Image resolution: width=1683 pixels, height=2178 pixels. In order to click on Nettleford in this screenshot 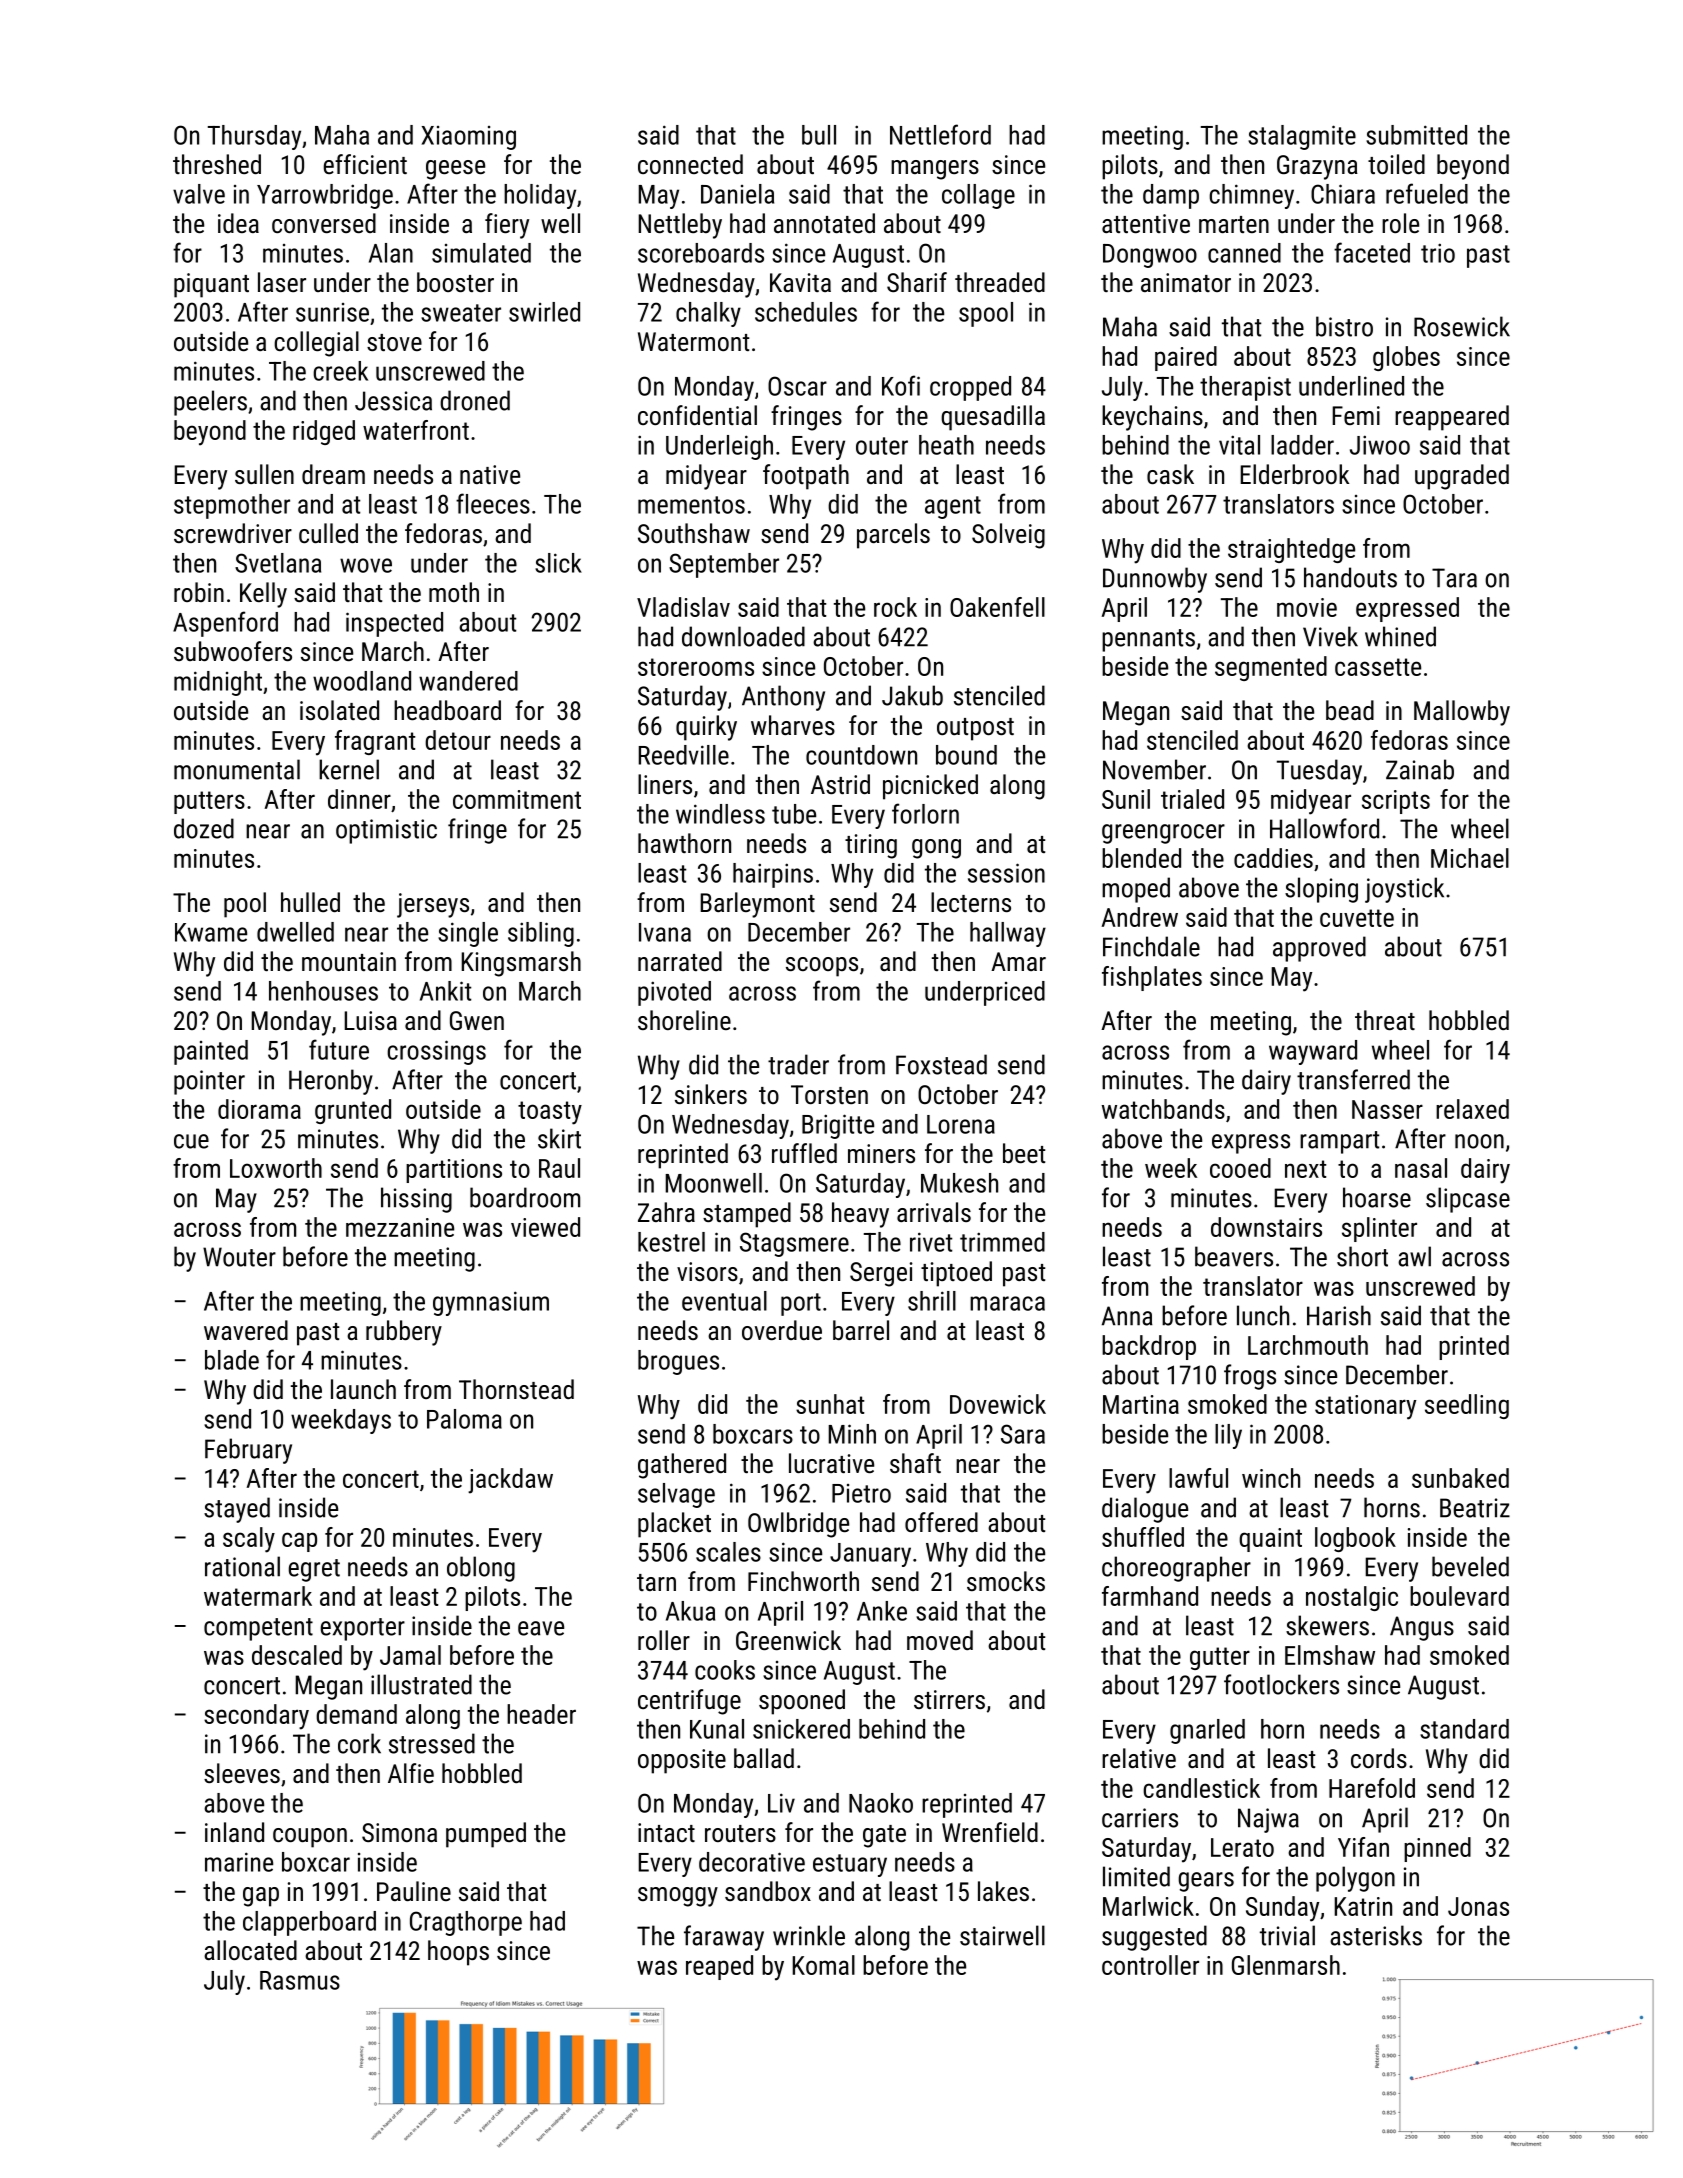, I will do `click(940, 134)`.
